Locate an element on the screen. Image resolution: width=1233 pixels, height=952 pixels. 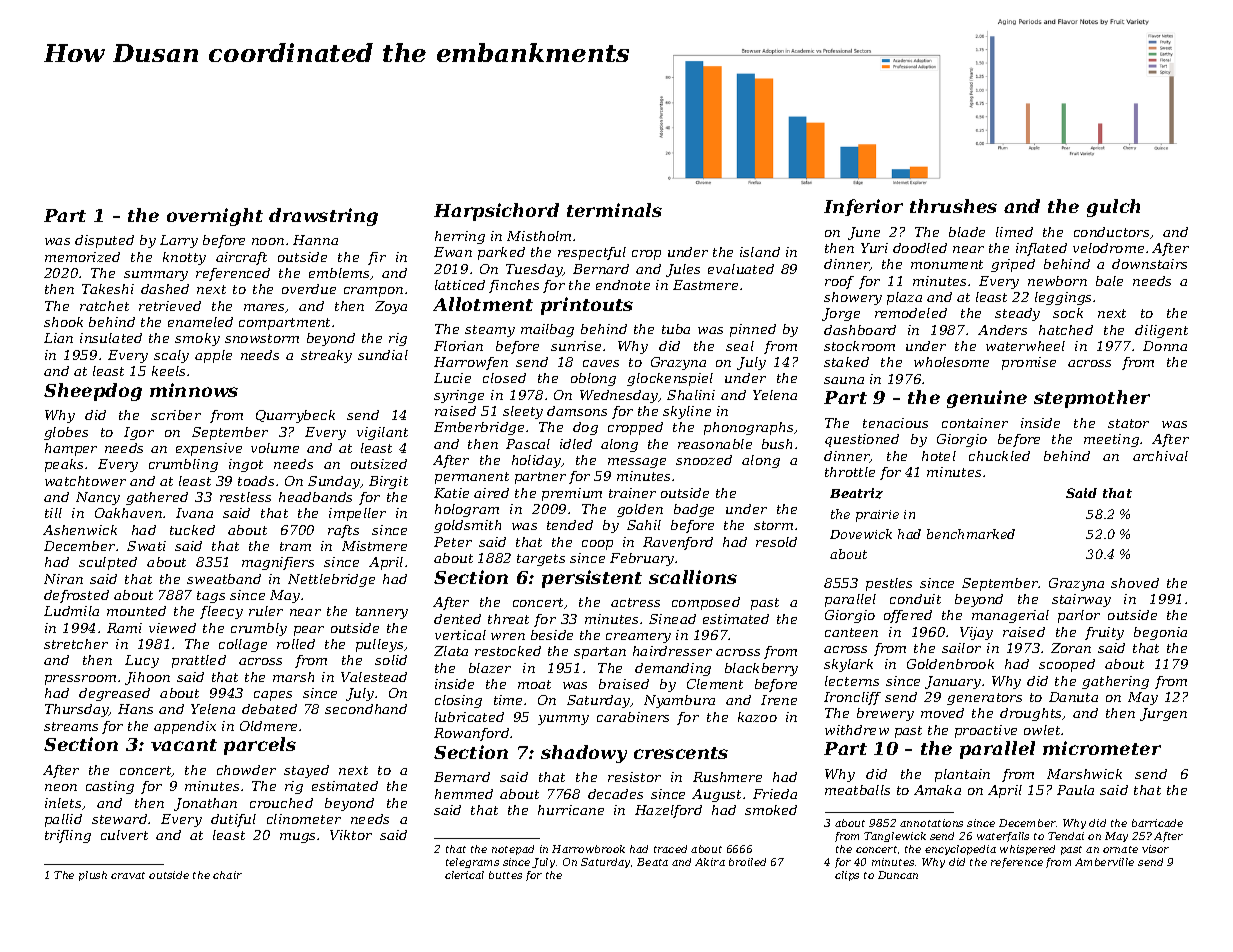
stairway is located at coordinates (1081, 600).
